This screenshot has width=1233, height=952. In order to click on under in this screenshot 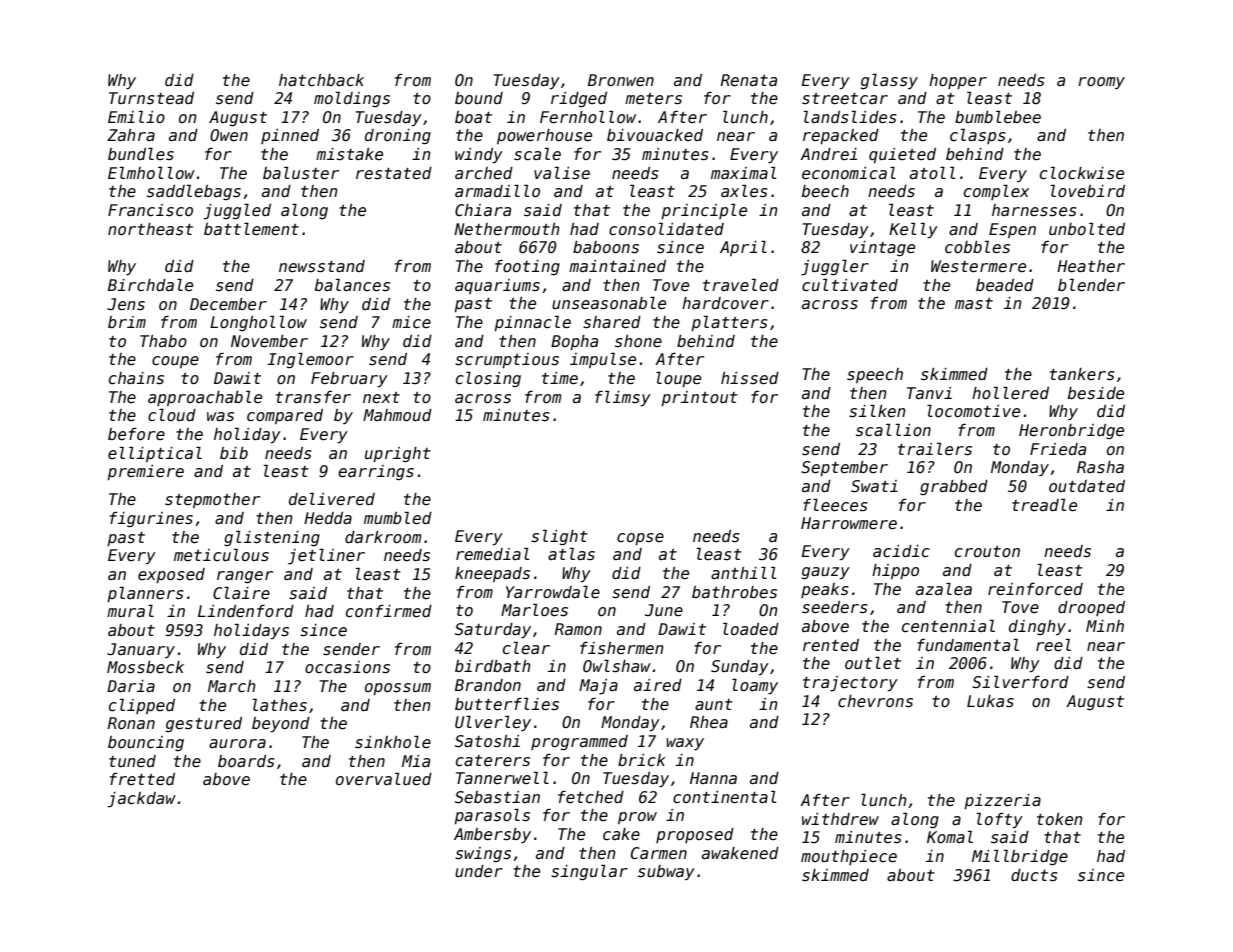, I will do `click(479, 871)`.
